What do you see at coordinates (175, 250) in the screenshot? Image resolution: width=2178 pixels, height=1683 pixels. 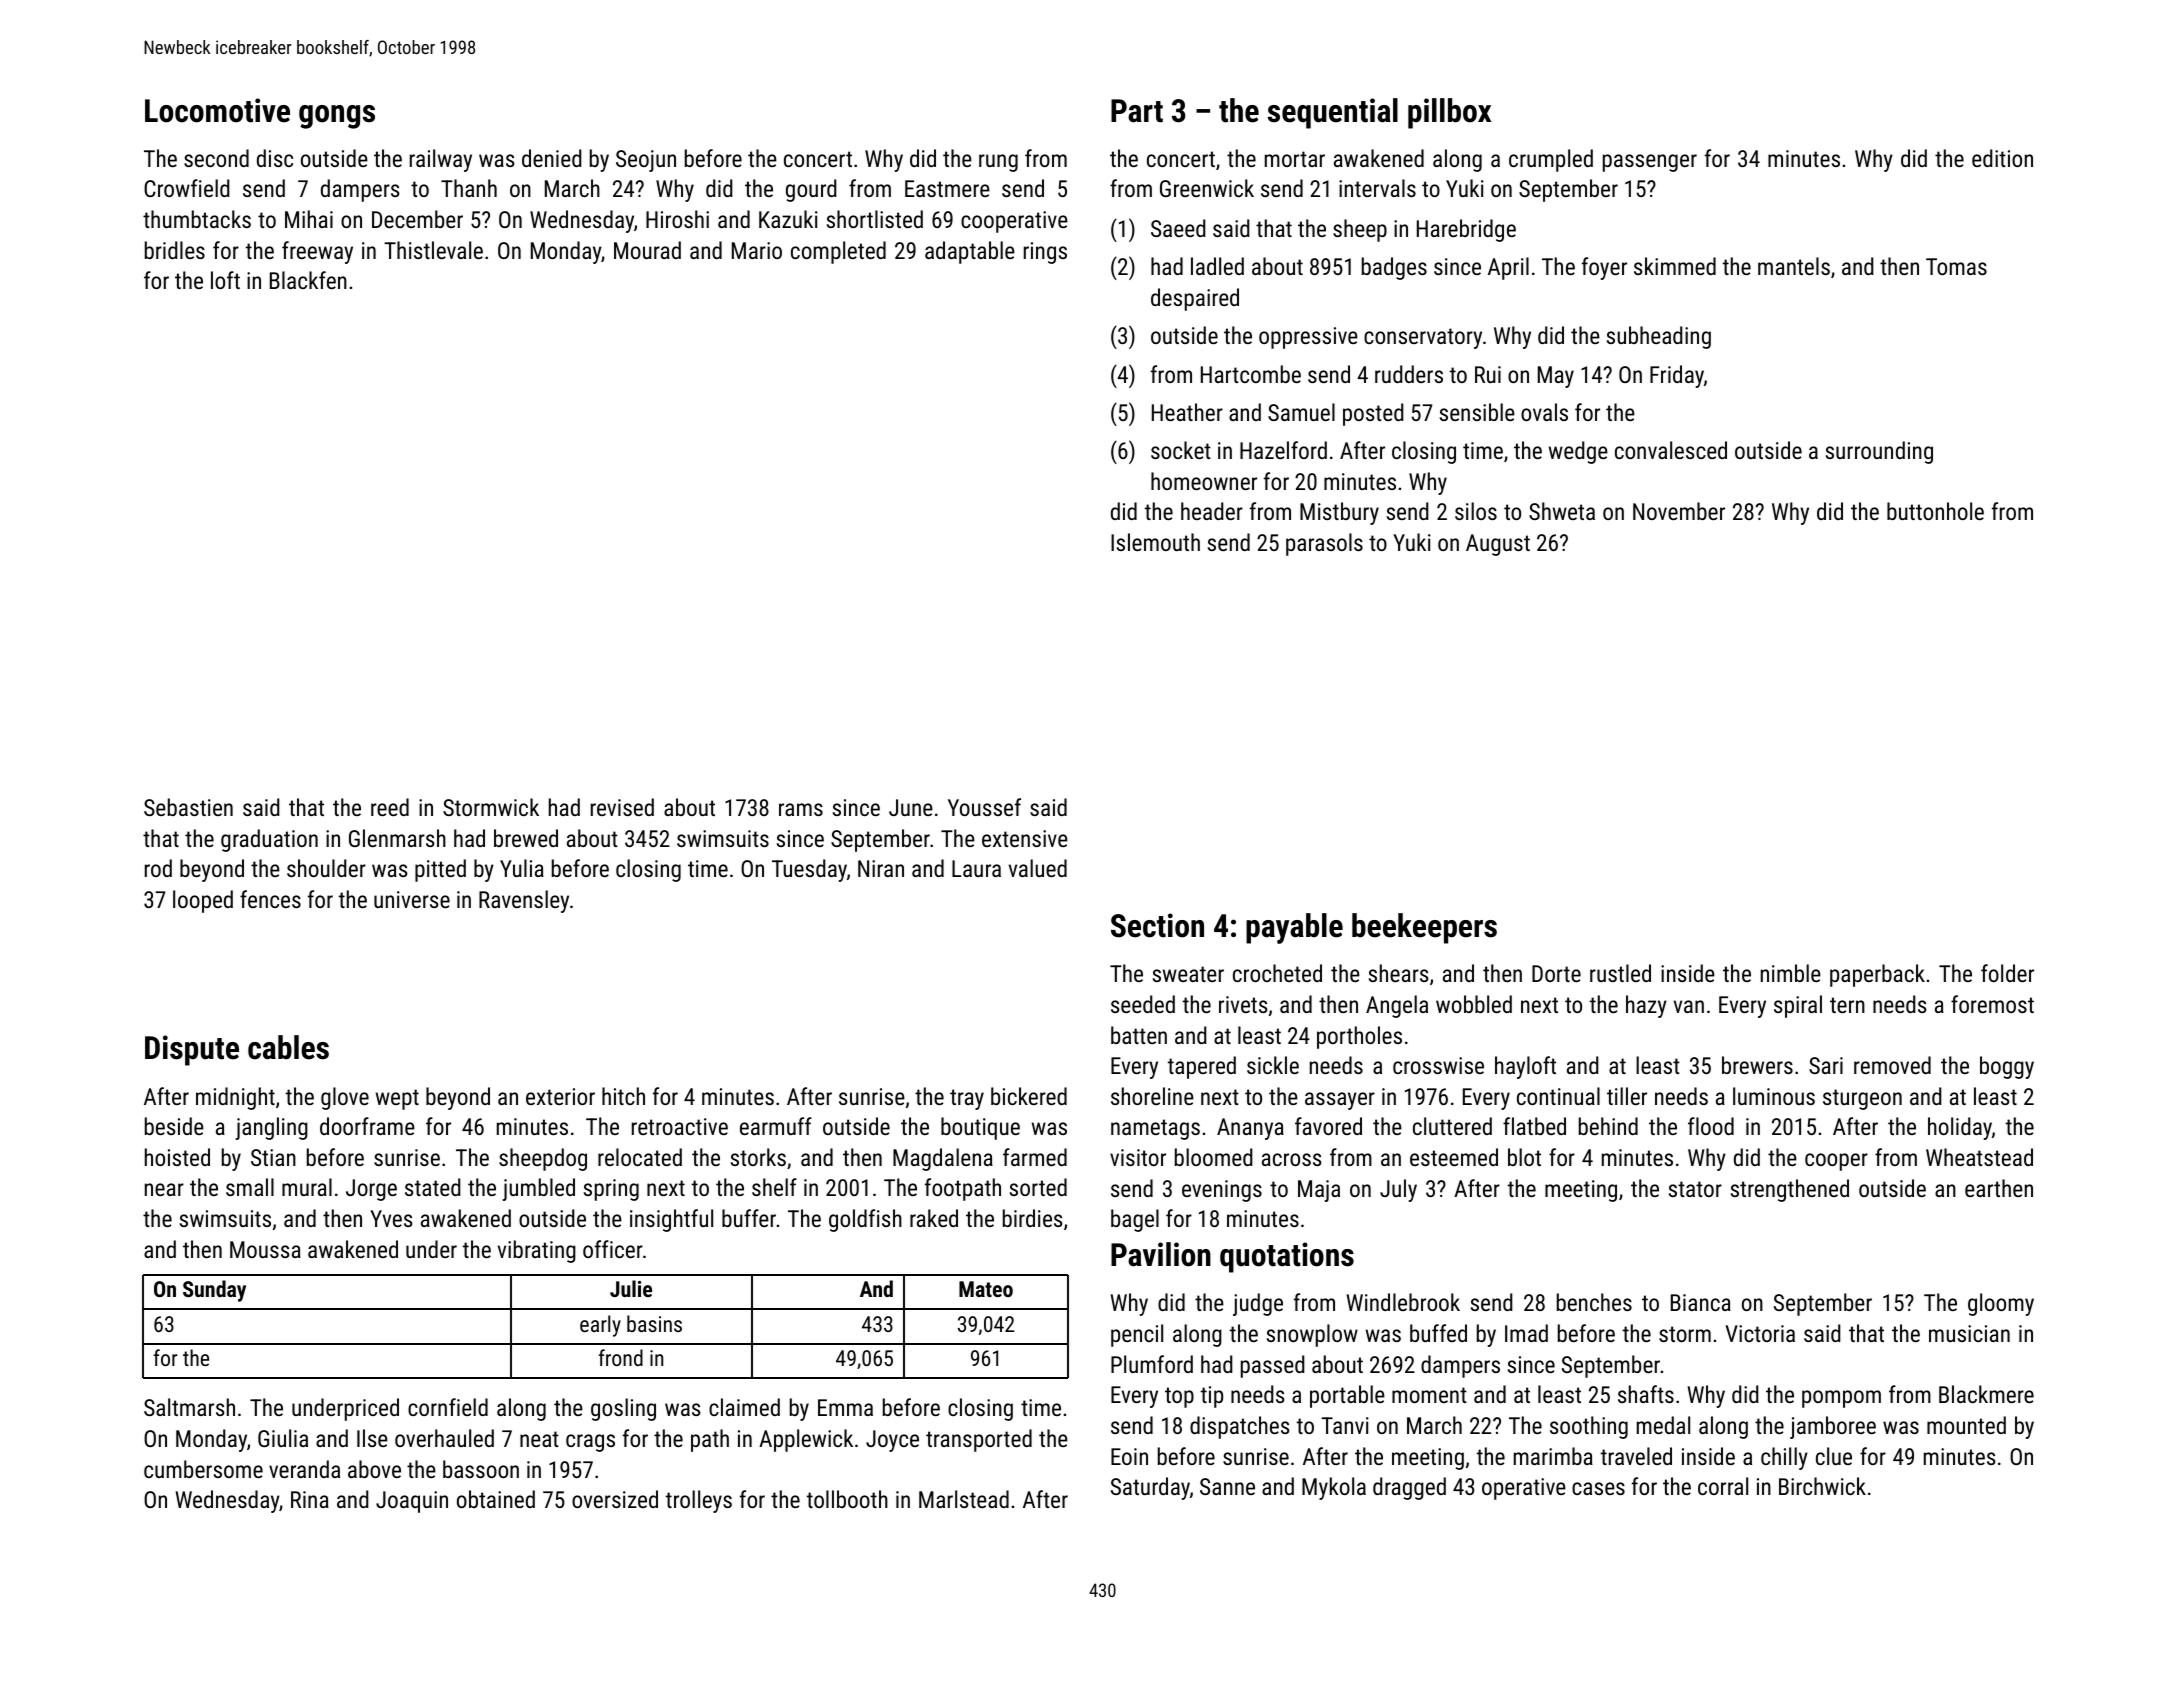 I see `bridles` at bounding box center [175, 250].
